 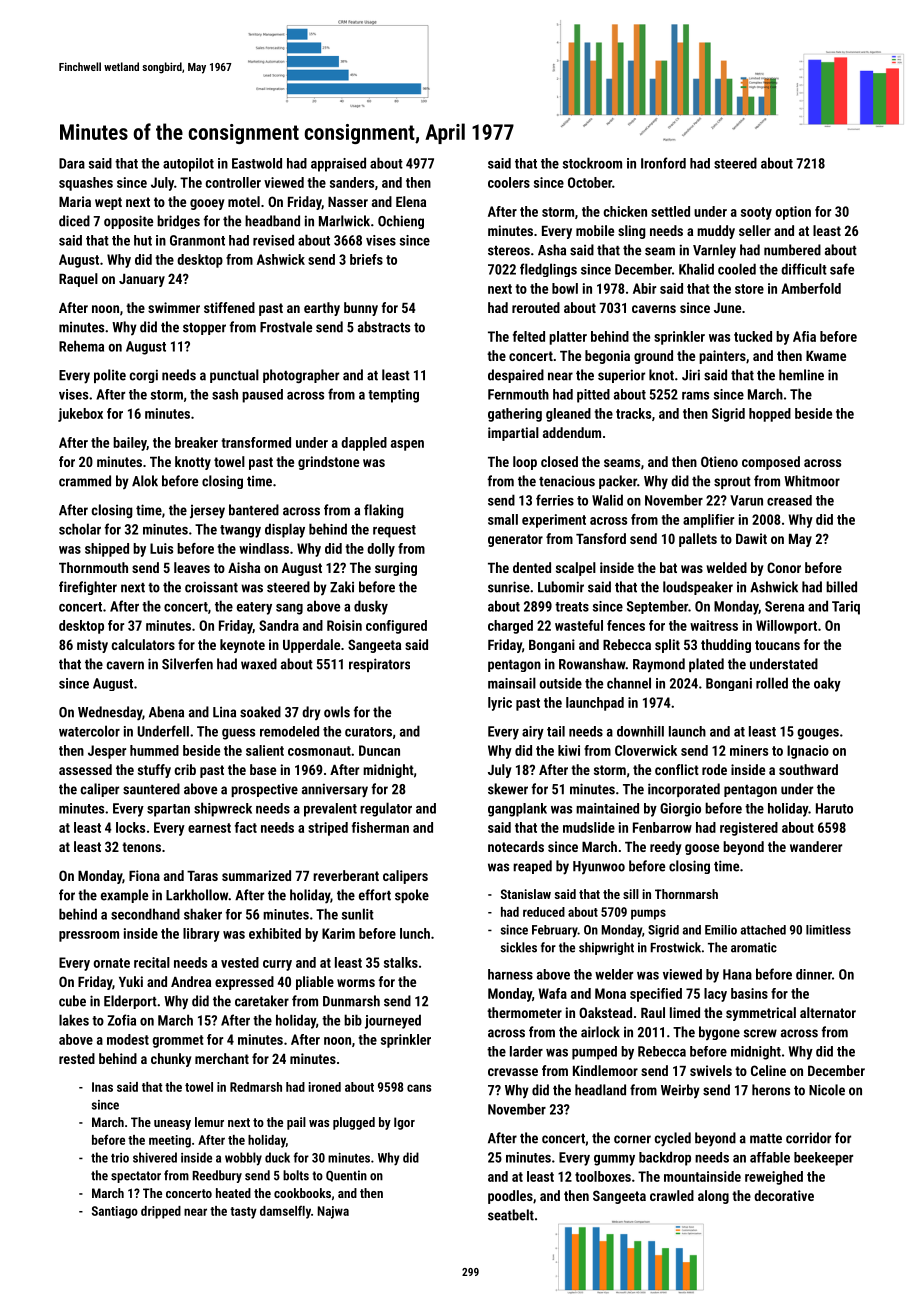 What do you see at coordinates (801, 375) in the screenshot?
I see `hemline` at bounding box center [801, 375].
